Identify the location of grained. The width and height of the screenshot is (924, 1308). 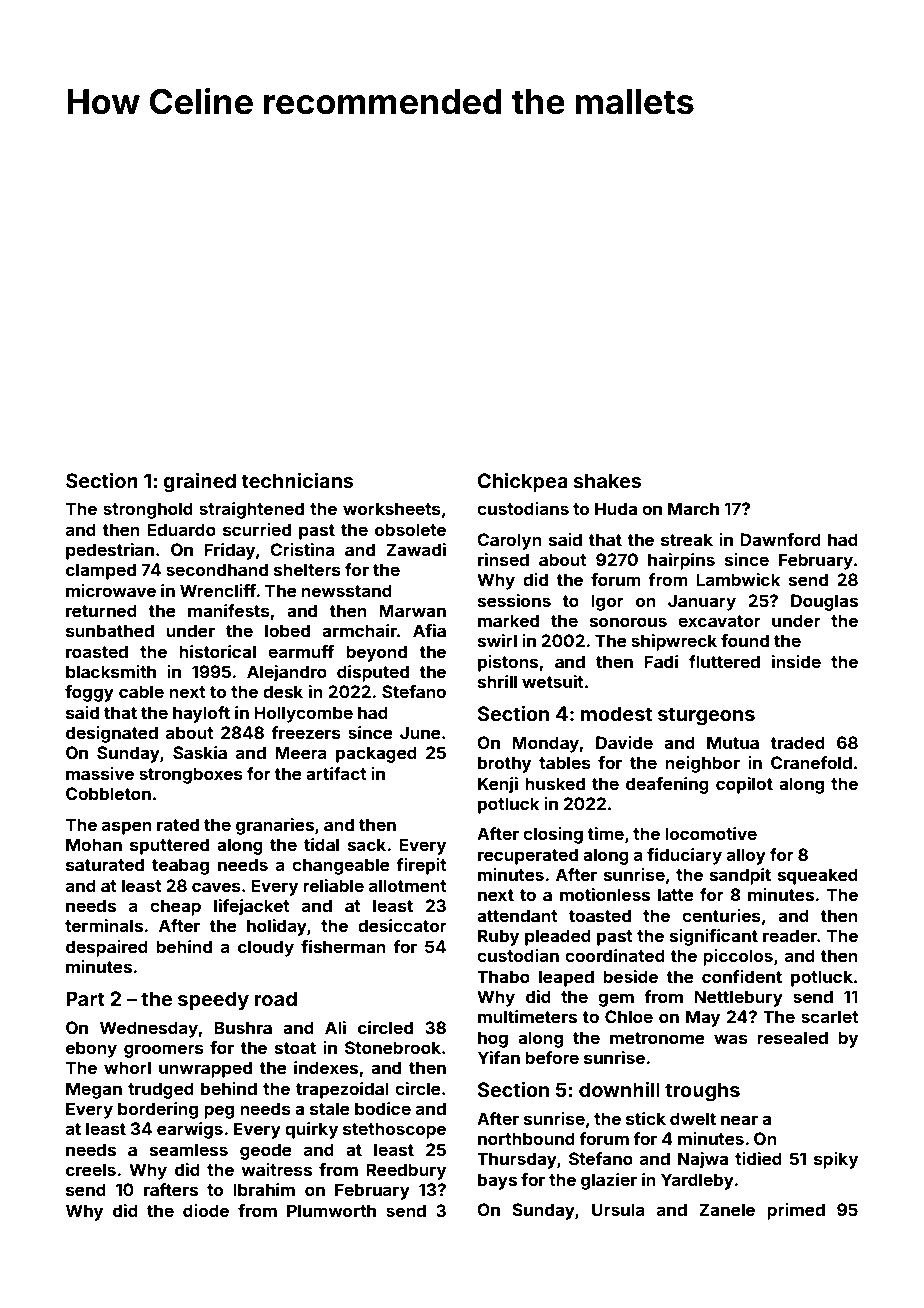
(199, 483).
